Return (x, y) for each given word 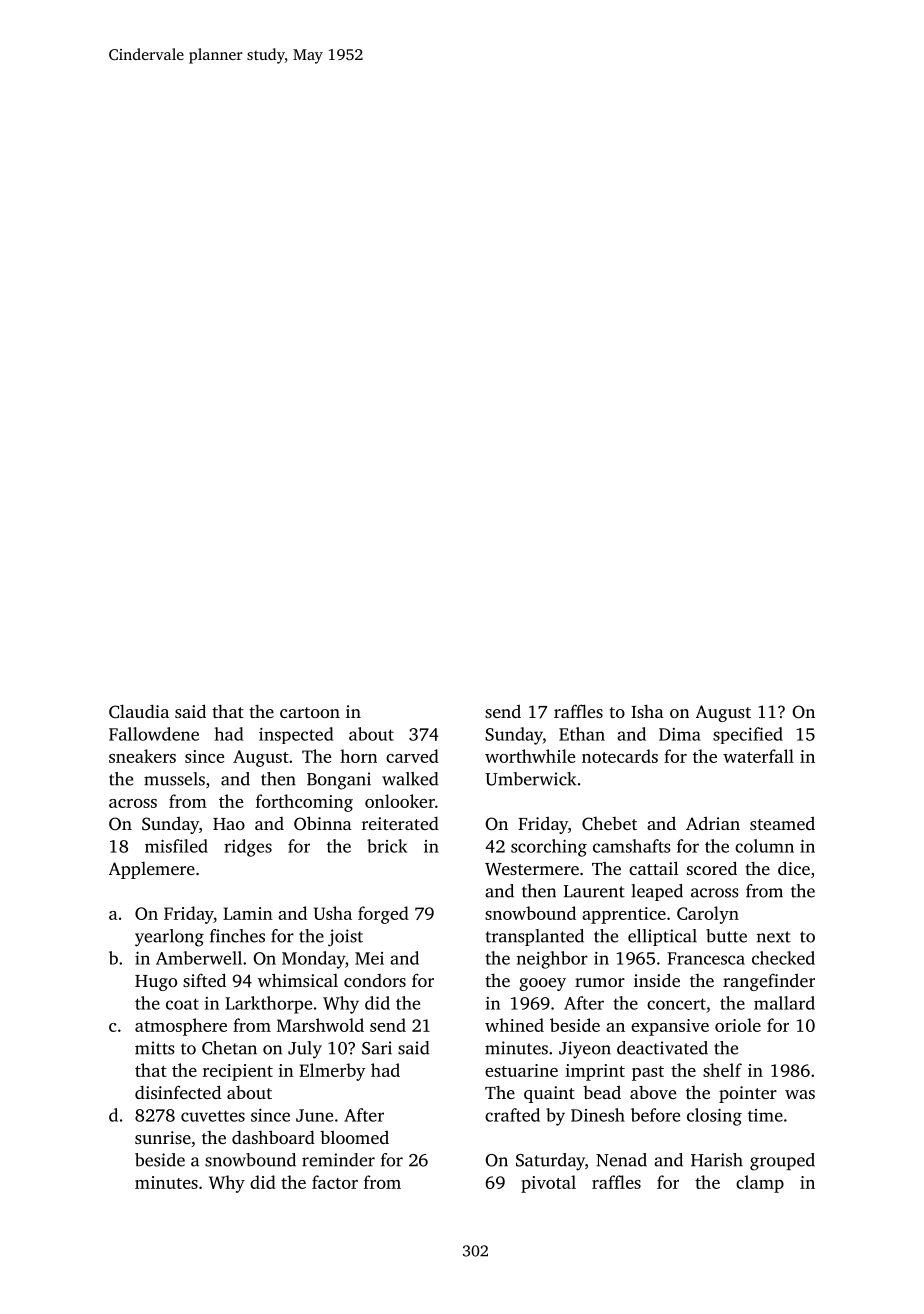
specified (748, 735)
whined (514, 1025)
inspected (296, 735)
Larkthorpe (268, 1005)
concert (676, 1004)
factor (335, 1182)
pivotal (548, 1184)
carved (412, 756)
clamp (760, 1184)
